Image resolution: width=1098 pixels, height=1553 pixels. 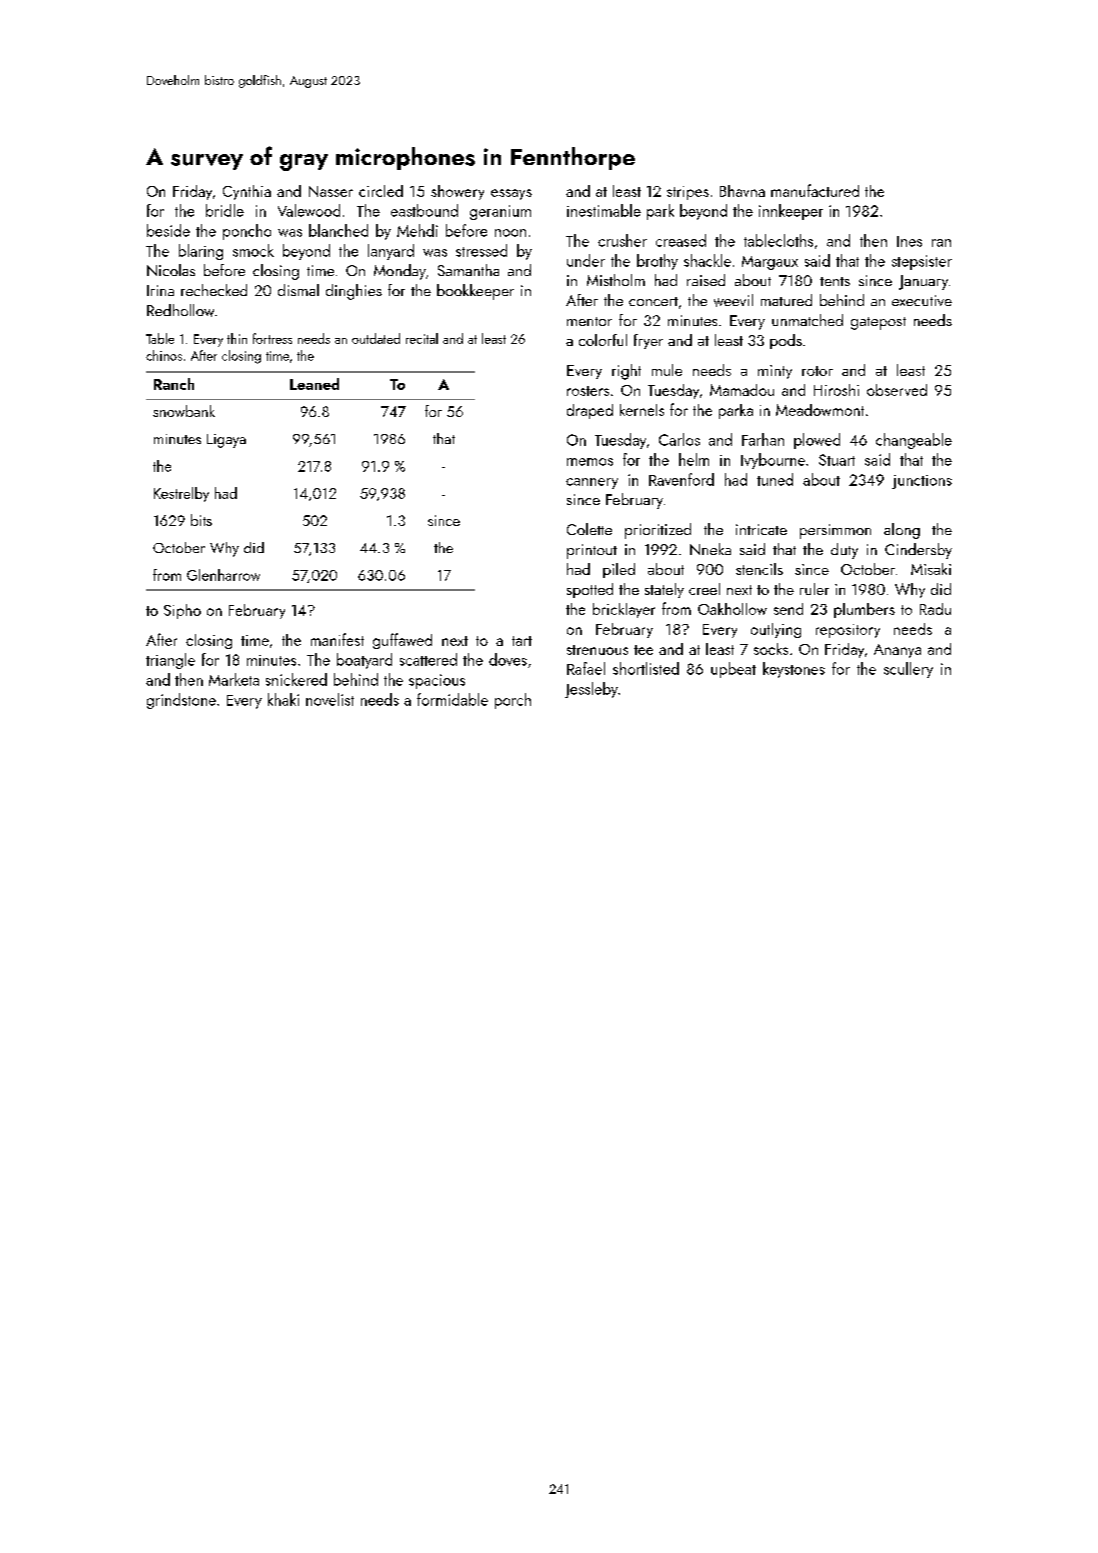 I want to click on rechecked, so click(x=214, y=290).
